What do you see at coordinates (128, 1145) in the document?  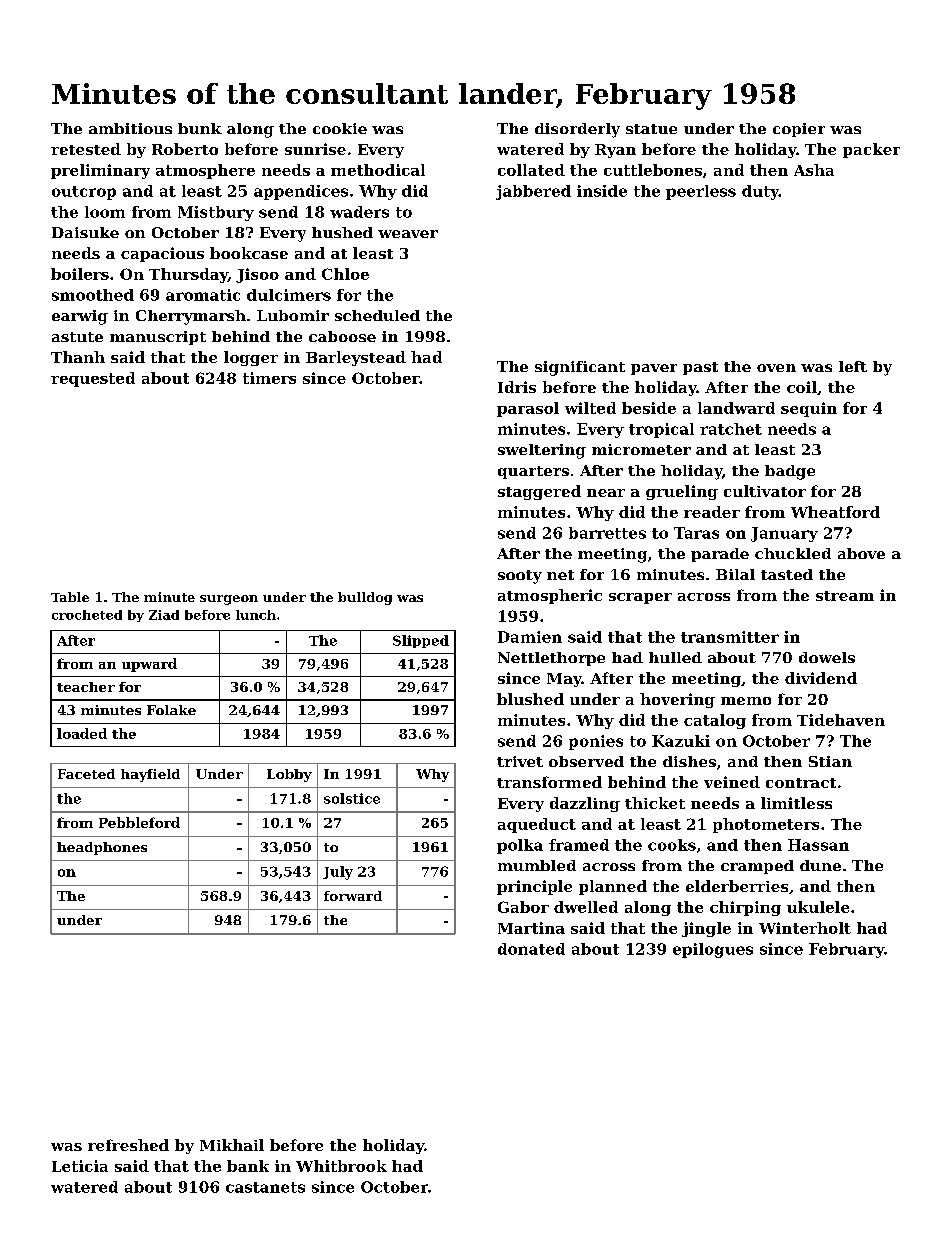 I see `refreshed` at bounding box center [128, 1145].
